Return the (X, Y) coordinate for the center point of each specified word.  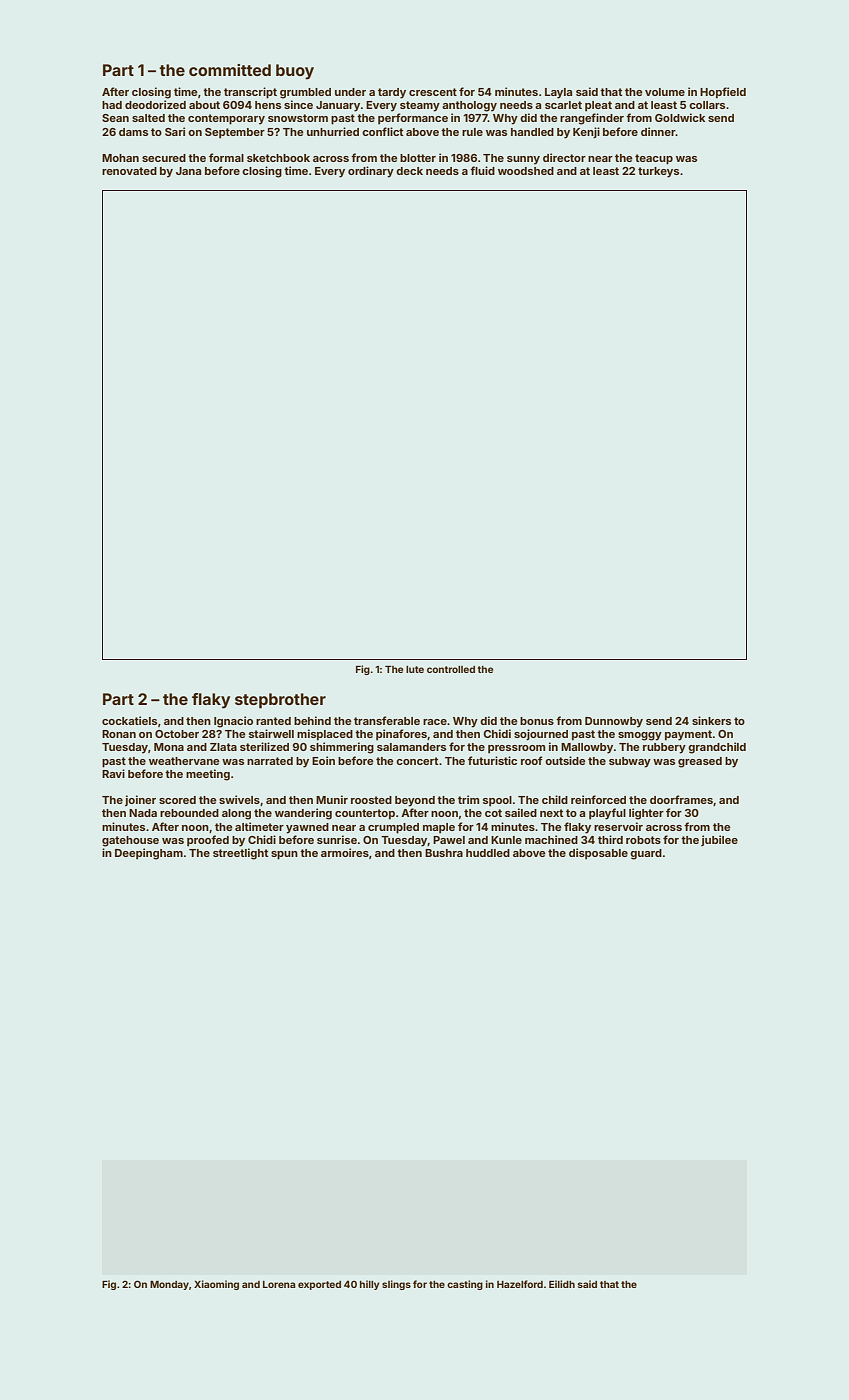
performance (413, 119)
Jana (188, 171)
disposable (598, 854)
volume (665, 92)
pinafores (401, 735)
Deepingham (149, 854)
